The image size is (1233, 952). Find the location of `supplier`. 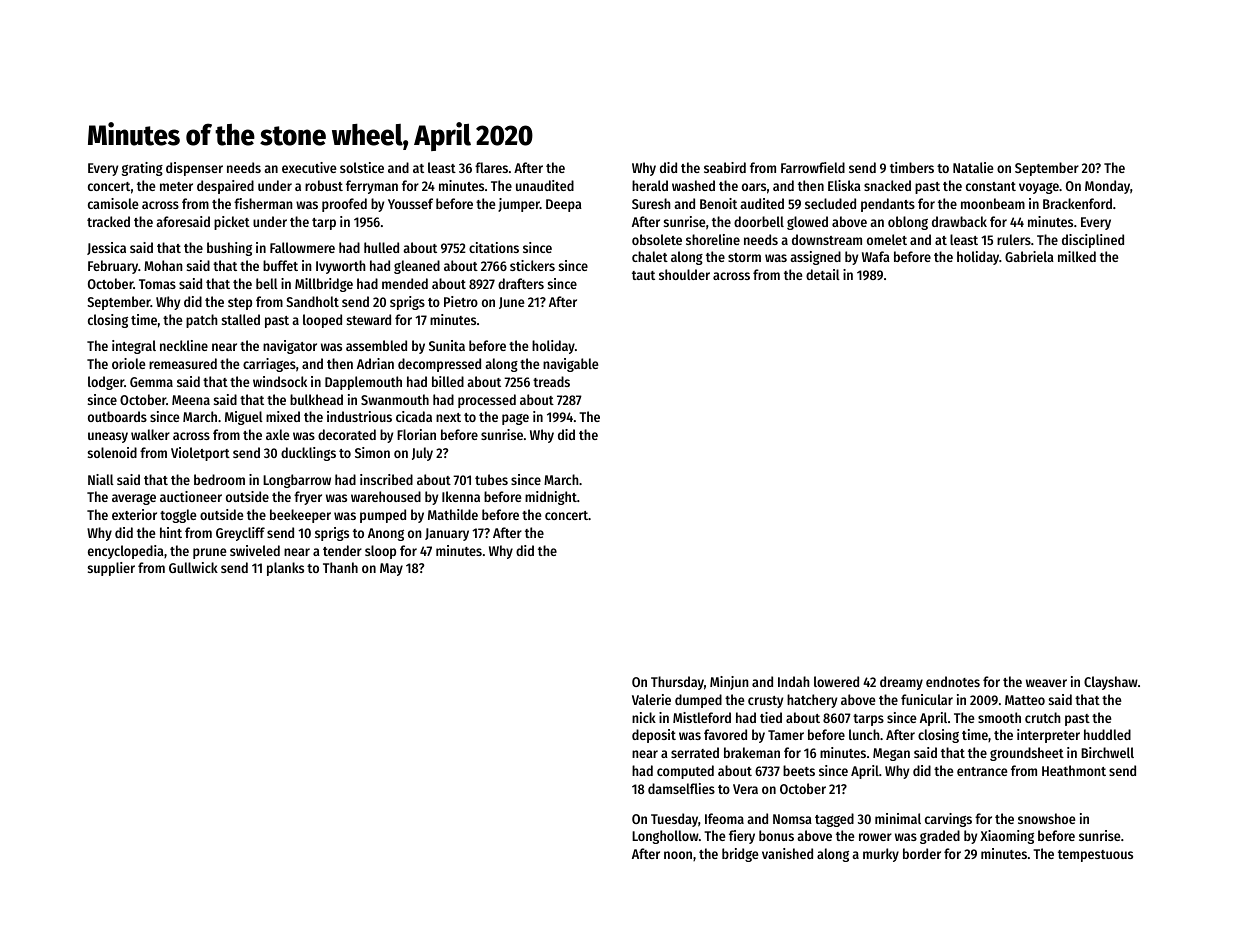

supplier is located at coordinates (111, 569).
